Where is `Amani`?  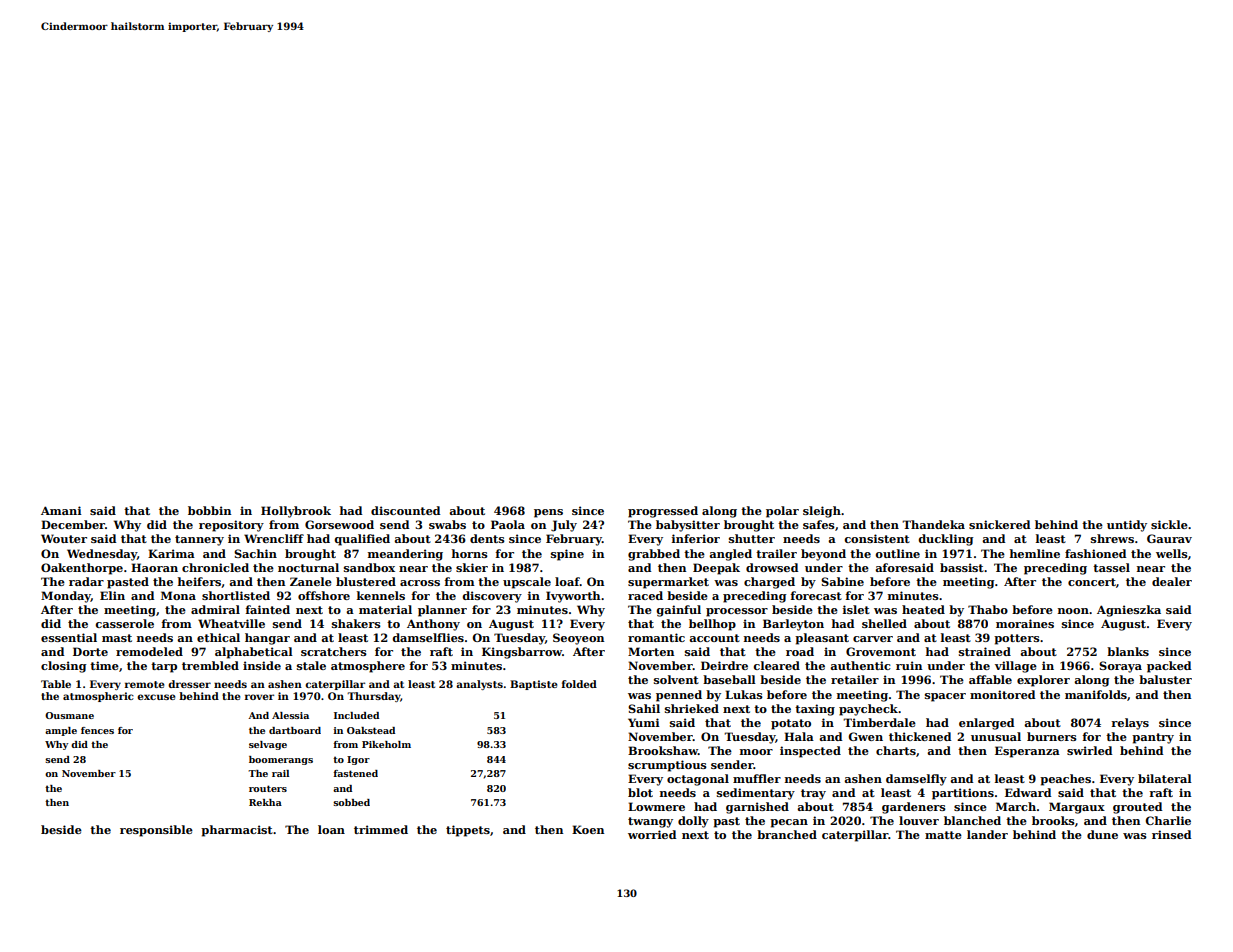
Amani is located at coordinates (61, 510).
